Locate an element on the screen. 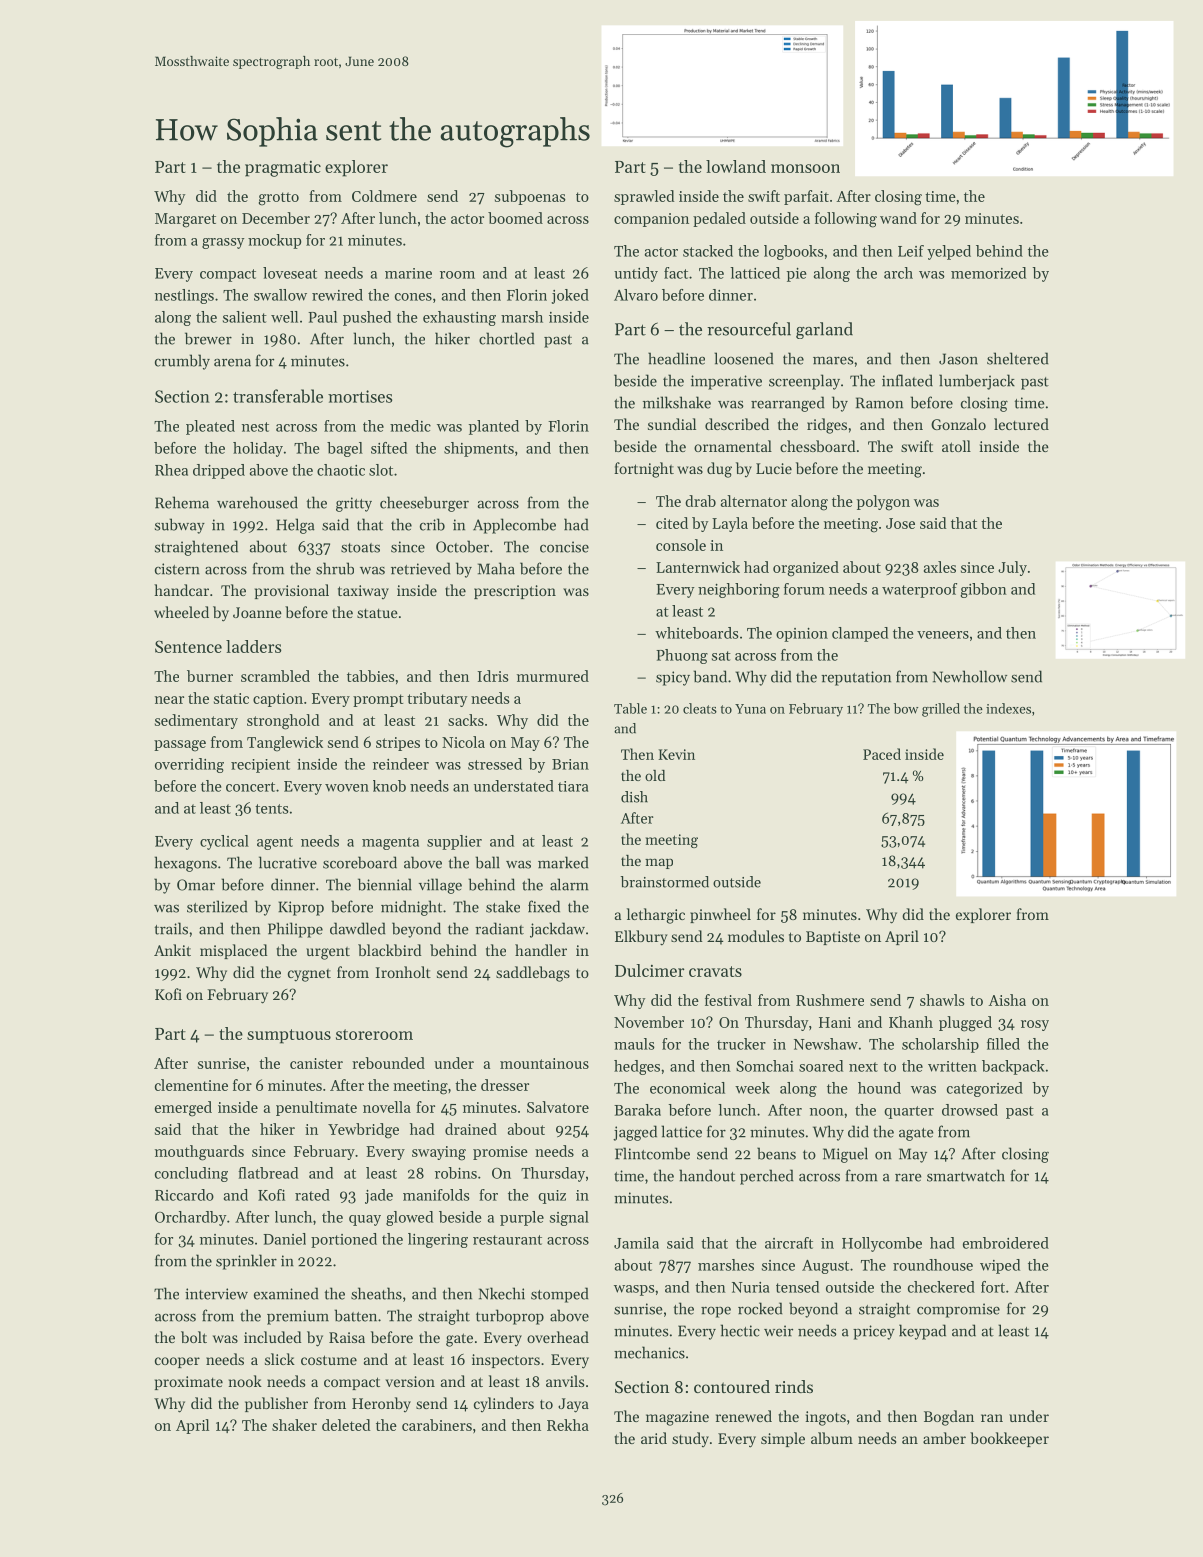 The image size is (1203, 1557). reputation is located at coordinates (856, 678).
